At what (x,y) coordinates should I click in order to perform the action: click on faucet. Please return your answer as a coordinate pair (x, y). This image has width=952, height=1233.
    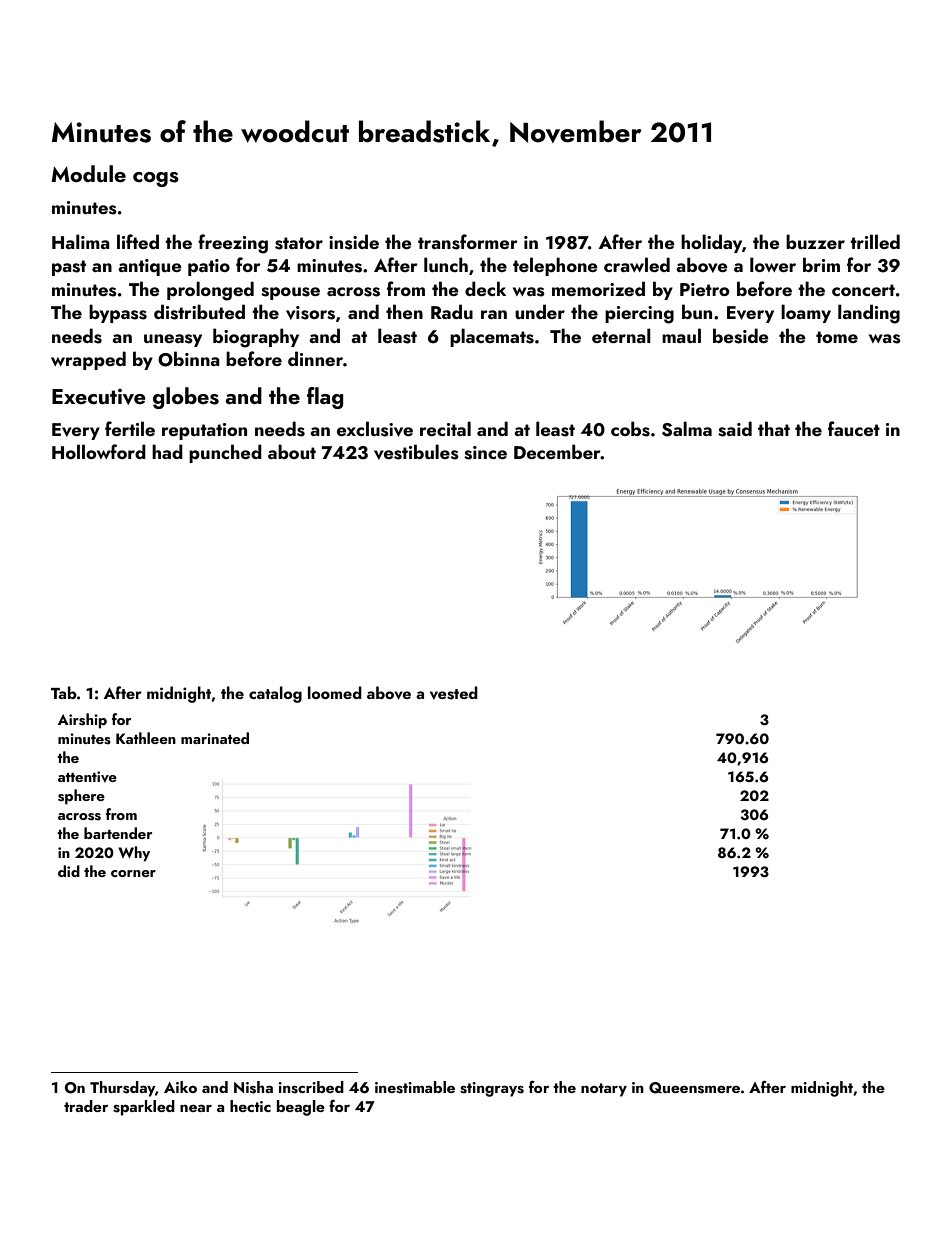
    Looking at the image, I should click on (854, 428).
